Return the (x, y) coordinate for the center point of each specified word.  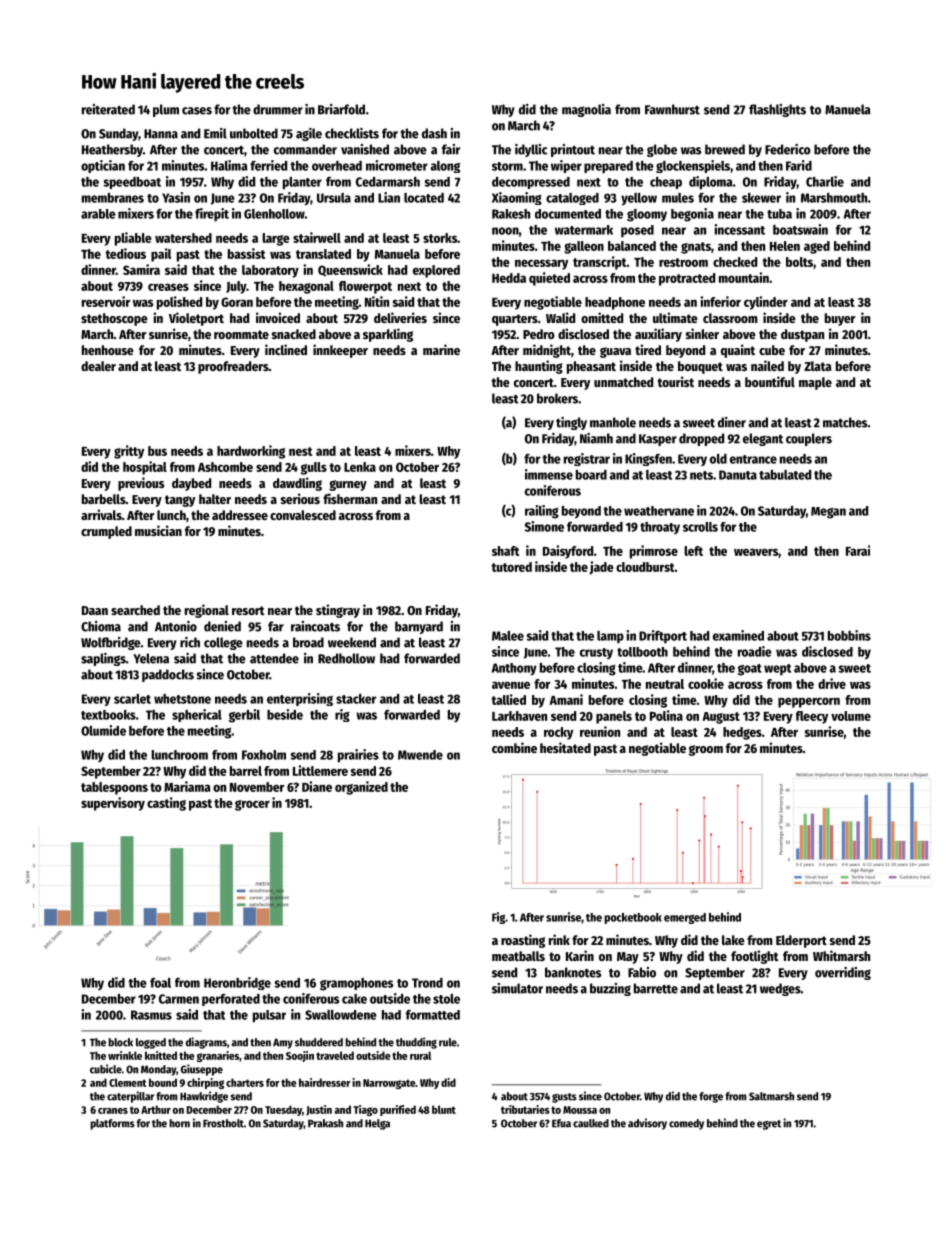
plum (166, 110)
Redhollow (346, 658)
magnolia (586, 110)
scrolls (700, 527)
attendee (274, 658)
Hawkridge (204, 1097)
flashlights (777, 110)
